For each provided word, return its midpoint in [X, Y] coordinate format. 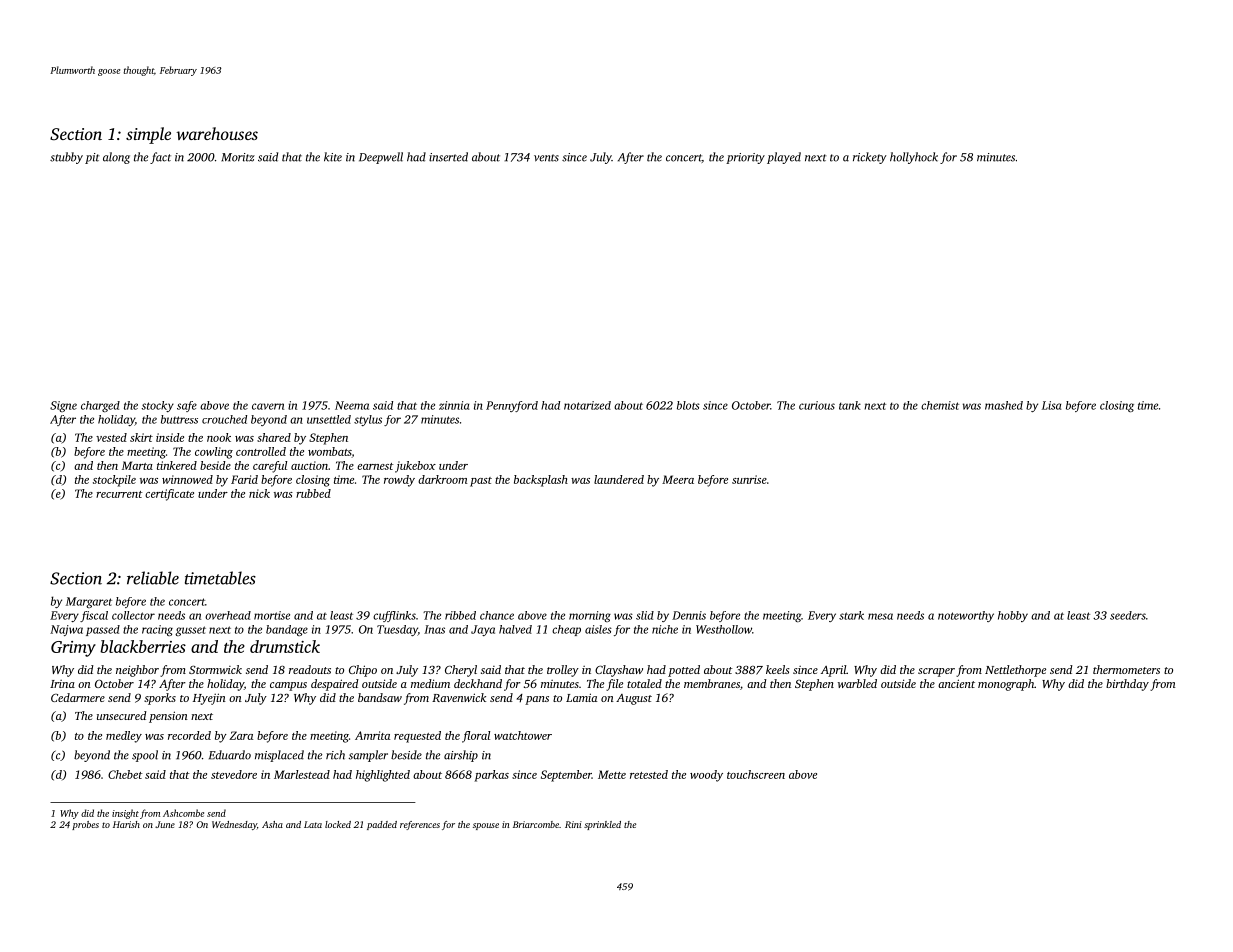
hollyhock [914, 158]
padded [382, 825]
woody [706, 776]
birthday [1127, 685]
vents [546, 158]
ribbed [460, 615]
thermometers [1126, 669]
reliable [153, 578]
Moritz [238, 157]
